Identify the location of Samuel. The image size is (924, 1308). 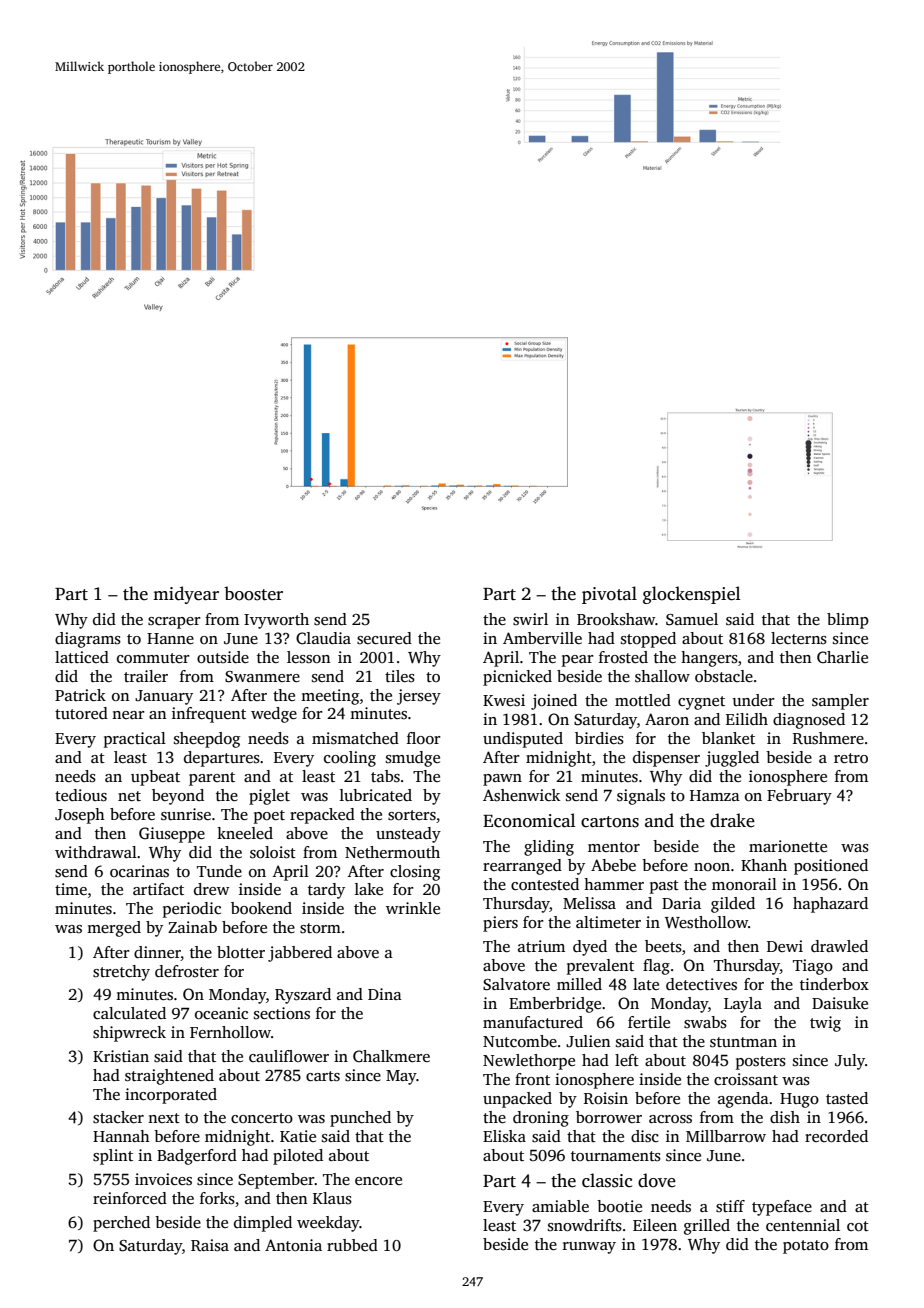
(692, 619).
